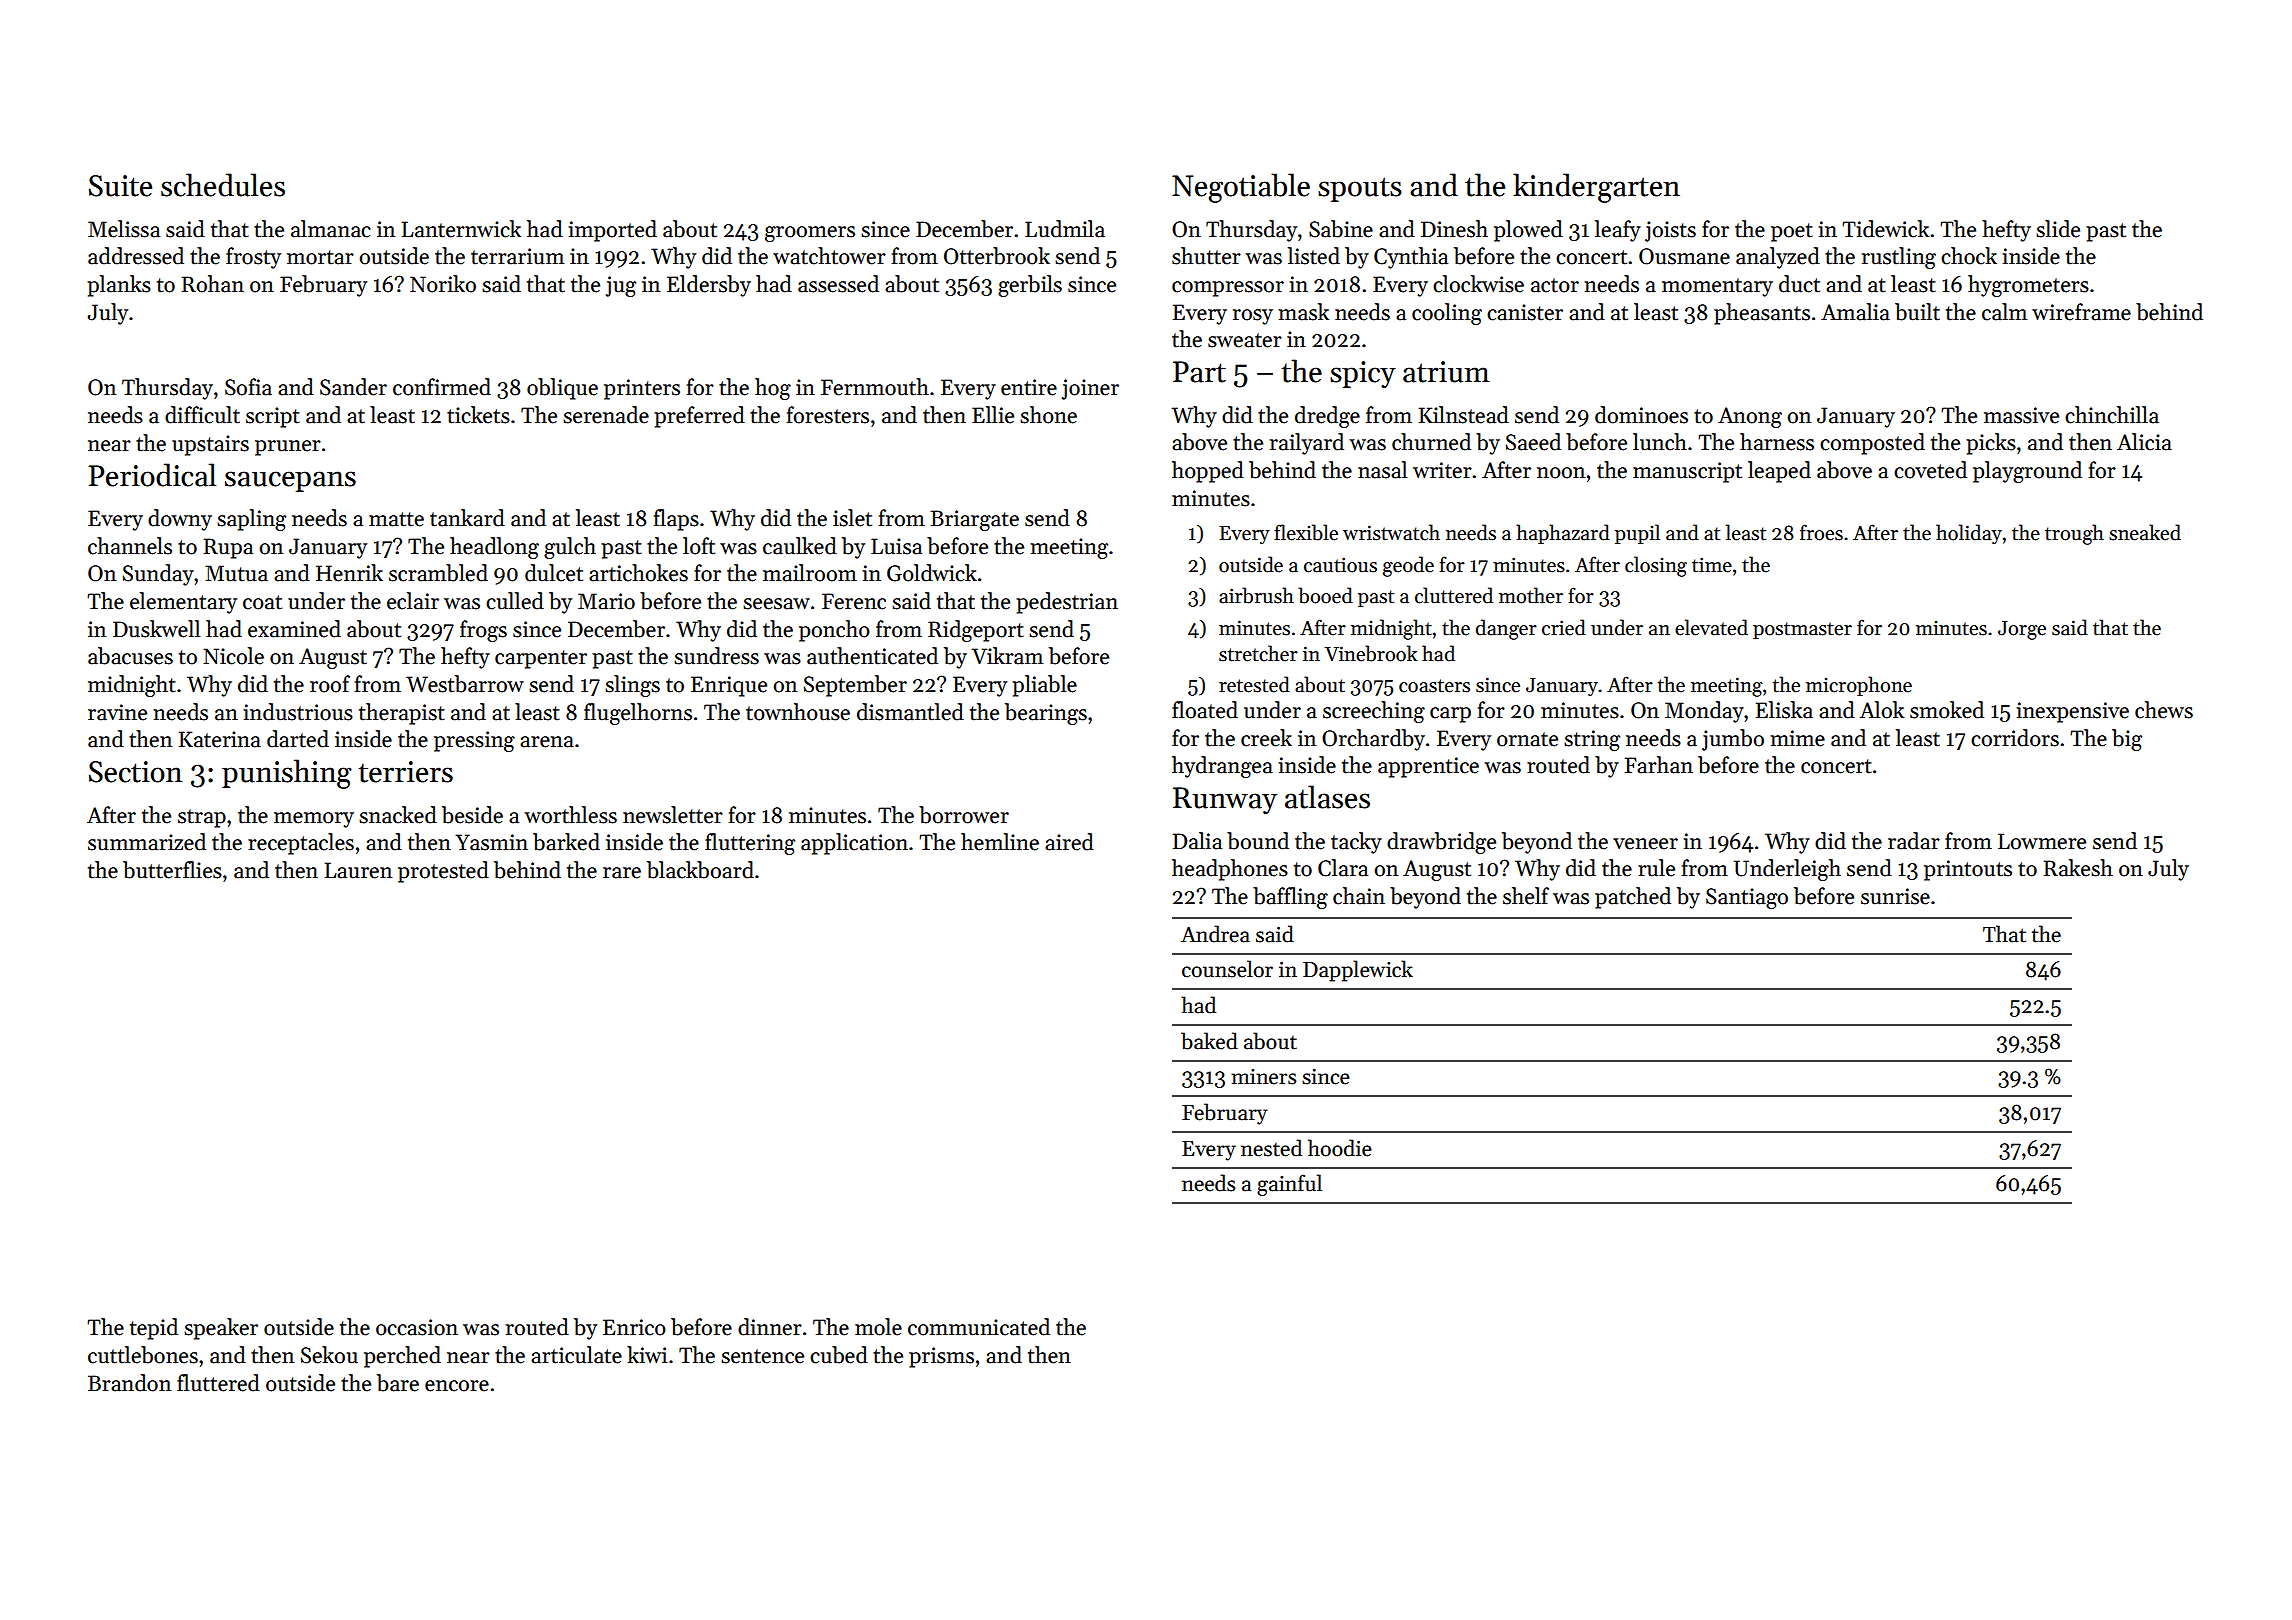  I want to click on composted, so click(1872, 444).
